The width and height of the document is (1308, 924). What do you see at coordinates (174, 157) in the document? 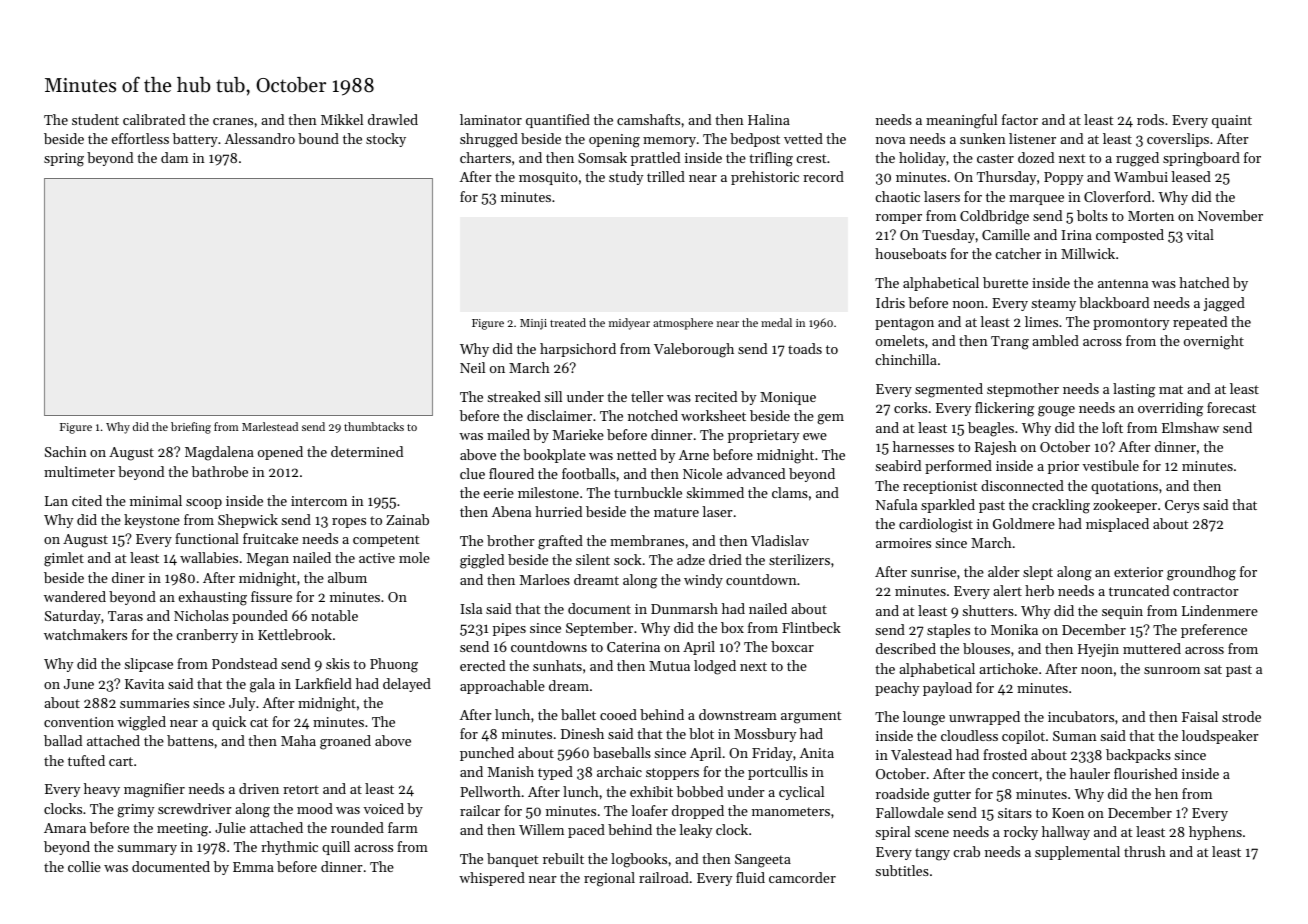
I see `dam` at bounding box center [174, 157].
